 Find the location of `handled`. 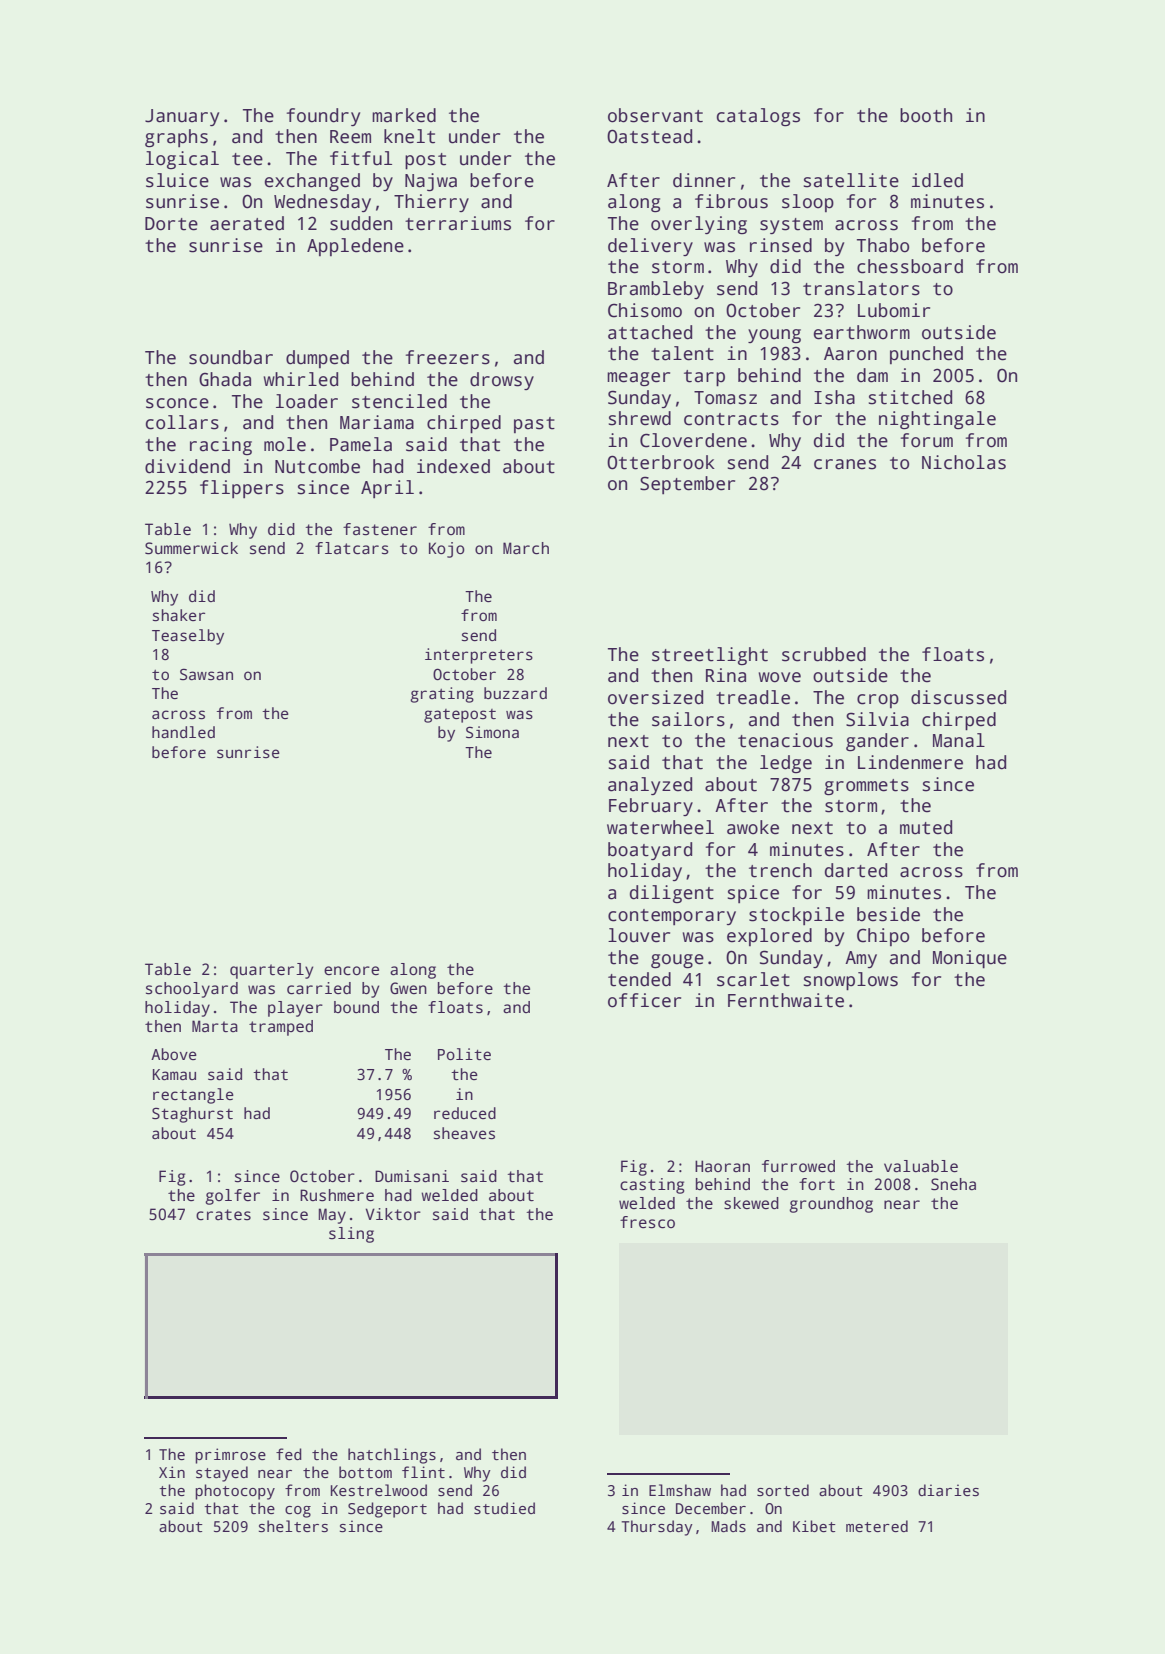

handled is located at coordinates (183, 732).
